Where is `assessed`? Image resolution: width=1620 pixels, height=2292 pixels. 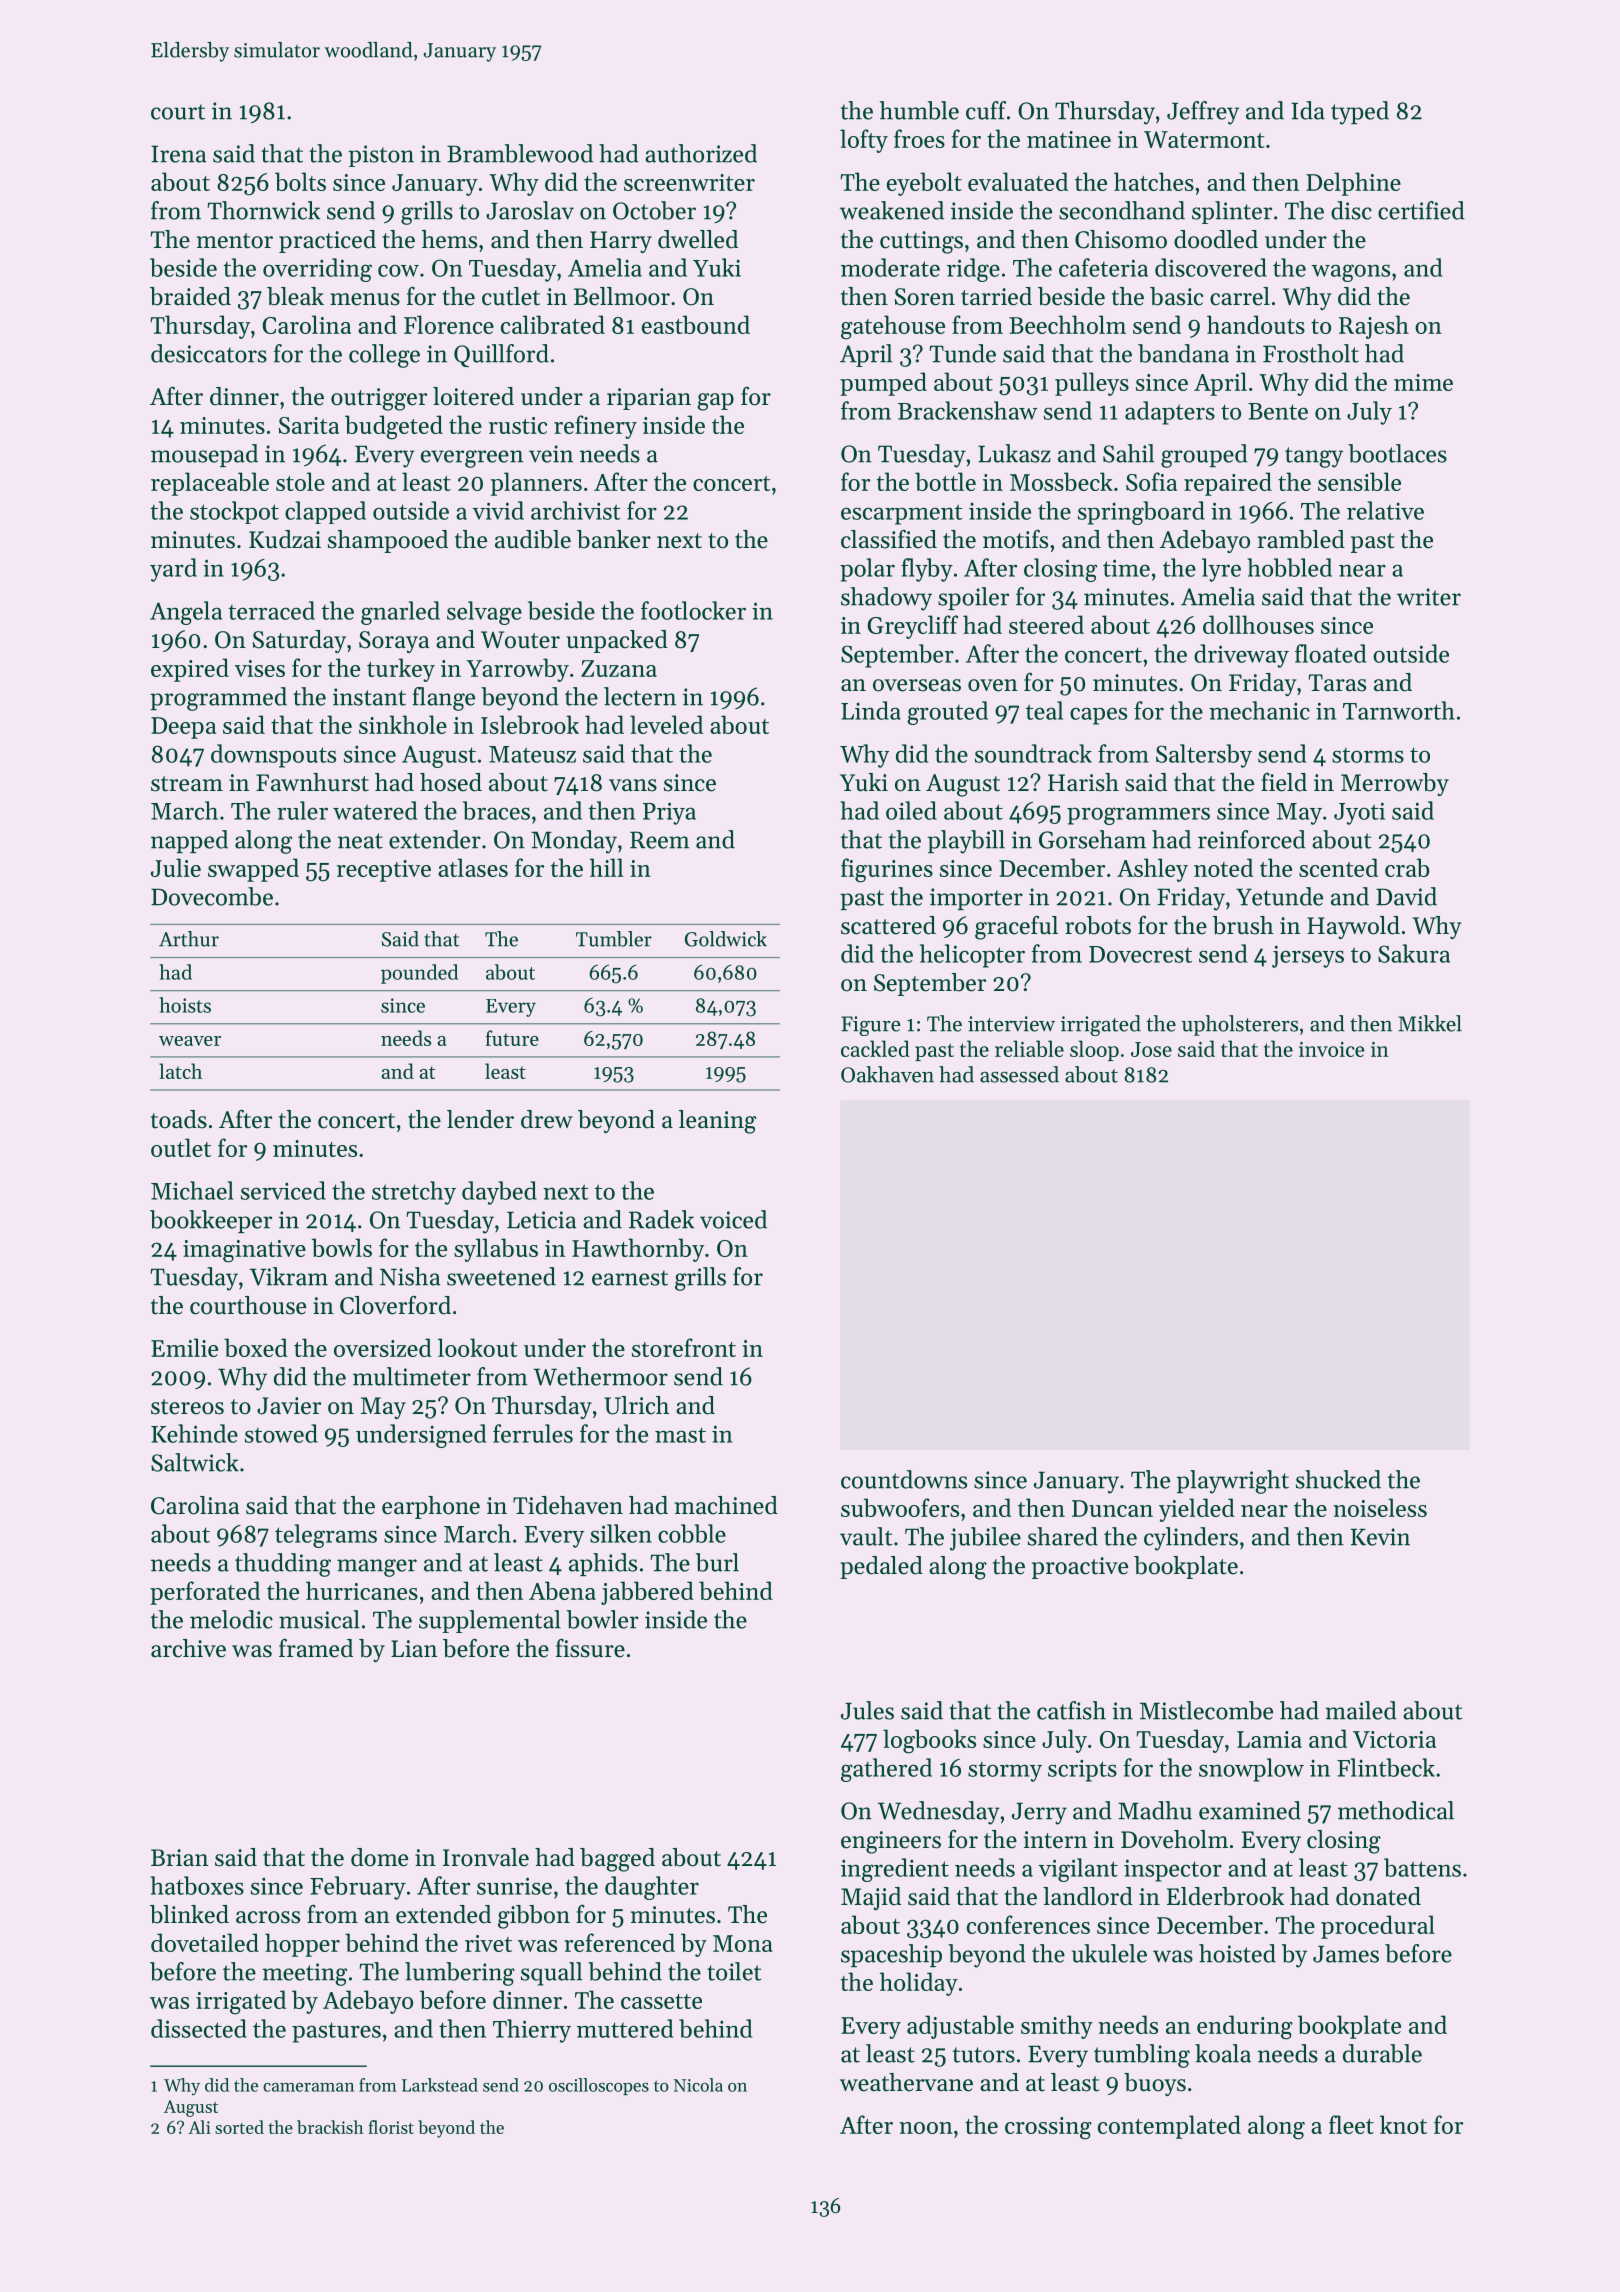 assessed is located at coordinates (1019, 1074).
